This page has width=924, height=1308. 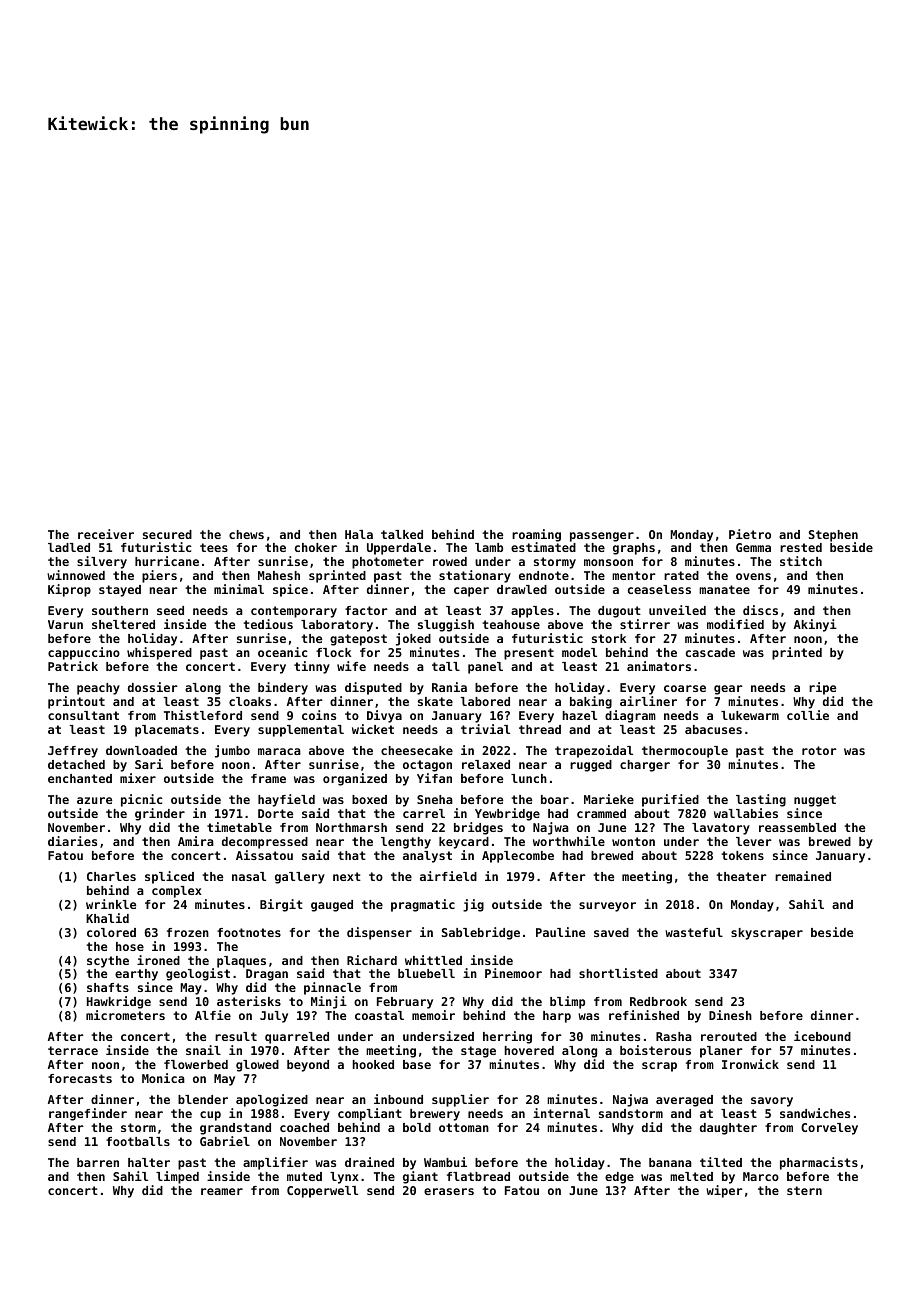 What do you see at coordinates (246, 534) in the page?
I see `chews` at bounding box center [246, 534].
